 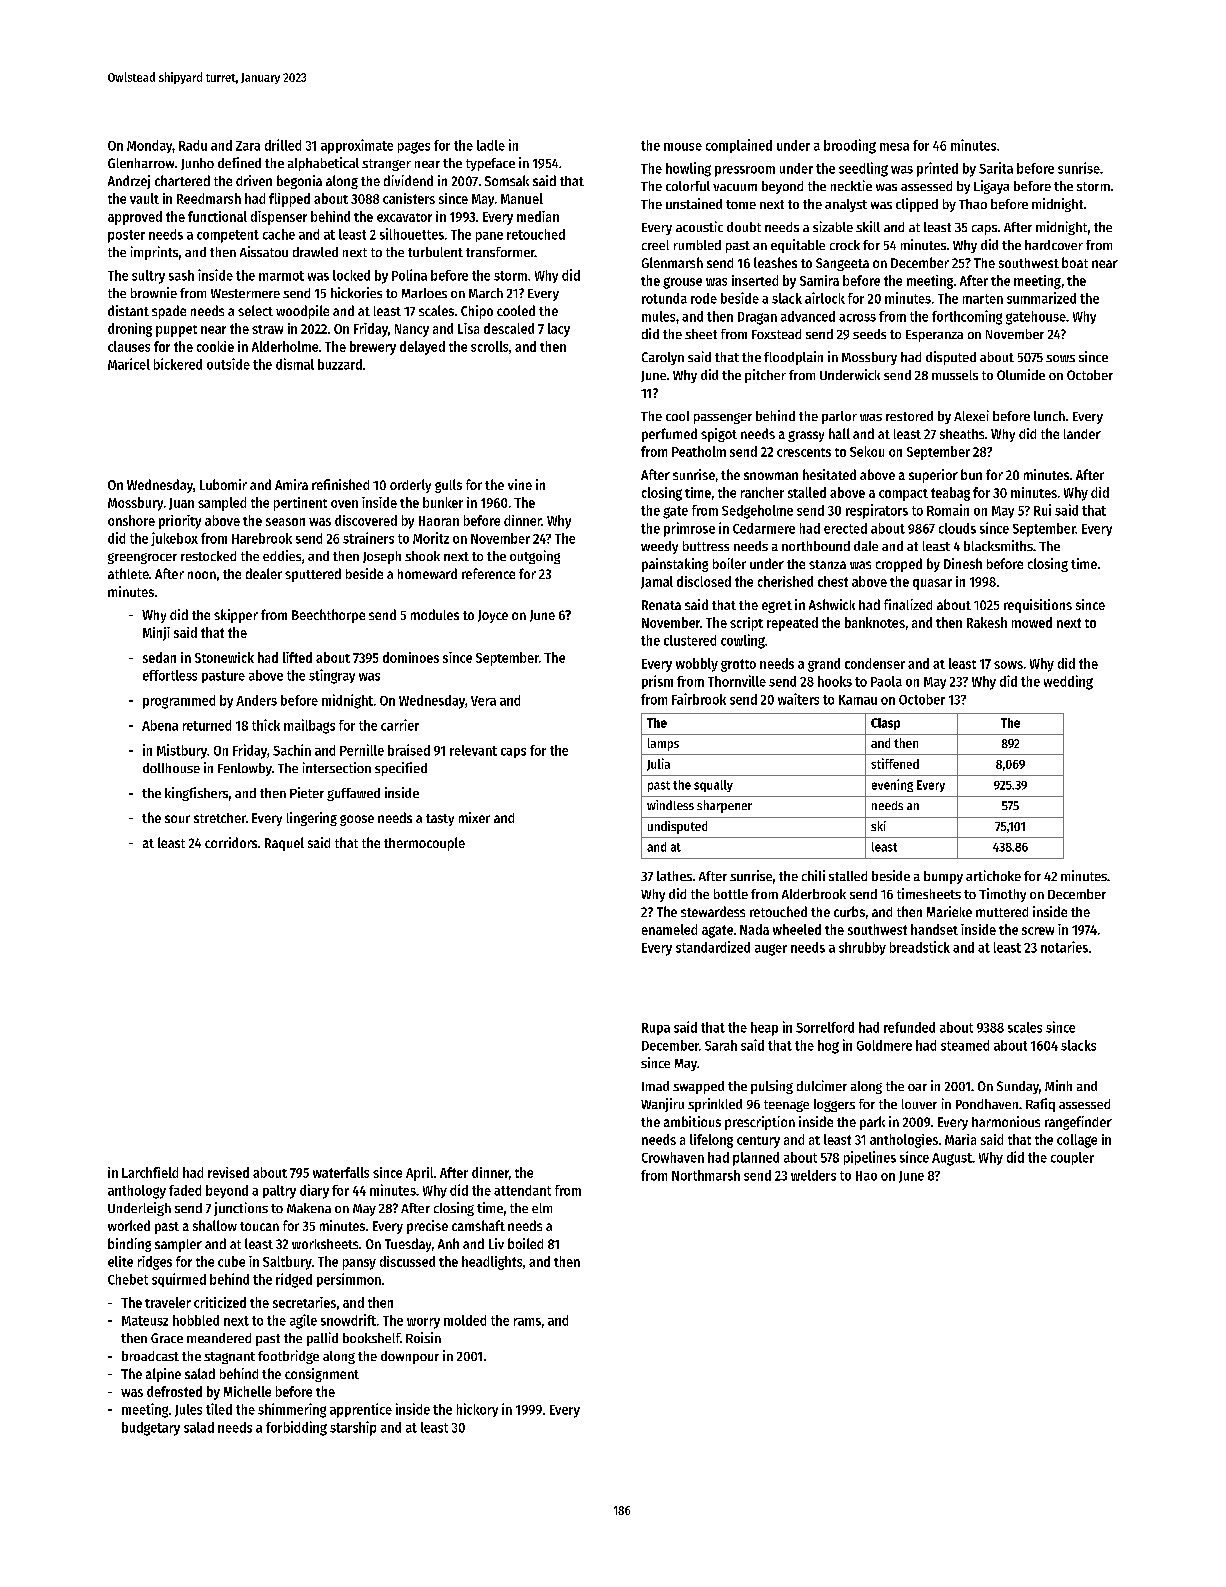 I want to click on elm, so click(x=542, y=1208).
